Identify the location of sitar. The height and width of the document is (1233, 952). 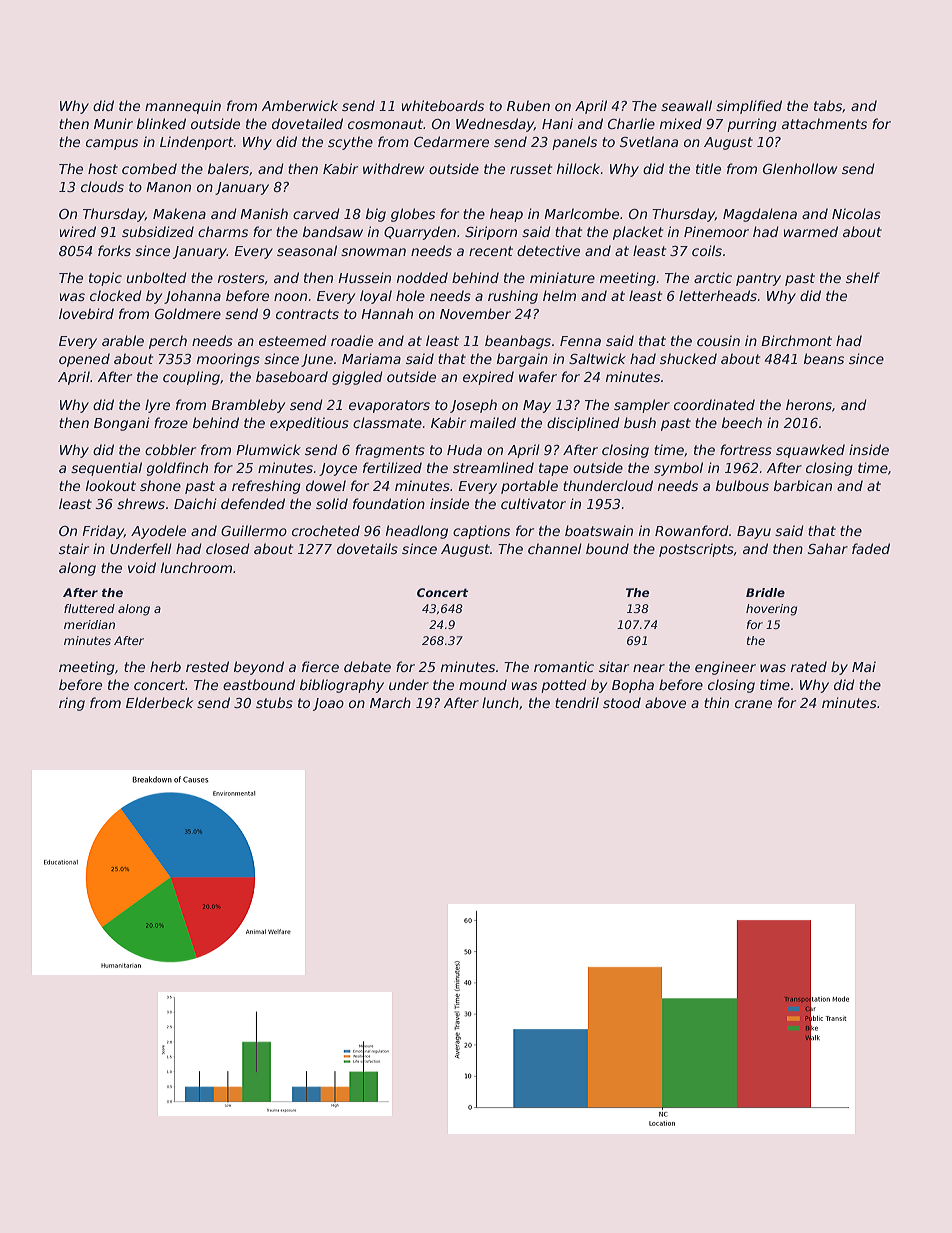
(614, 666).
